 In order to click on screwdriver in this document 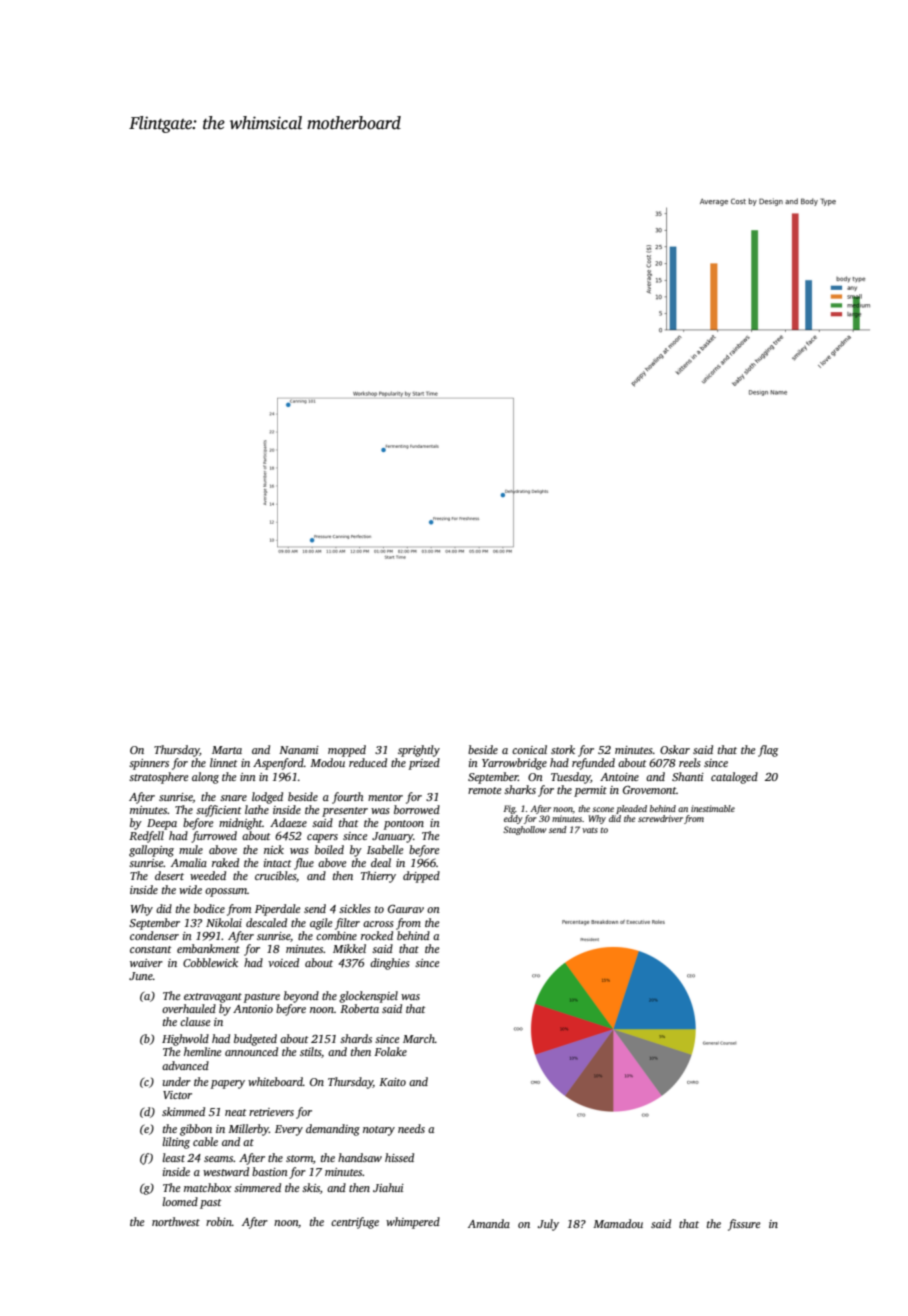, I will do `click(660, 818)`.
